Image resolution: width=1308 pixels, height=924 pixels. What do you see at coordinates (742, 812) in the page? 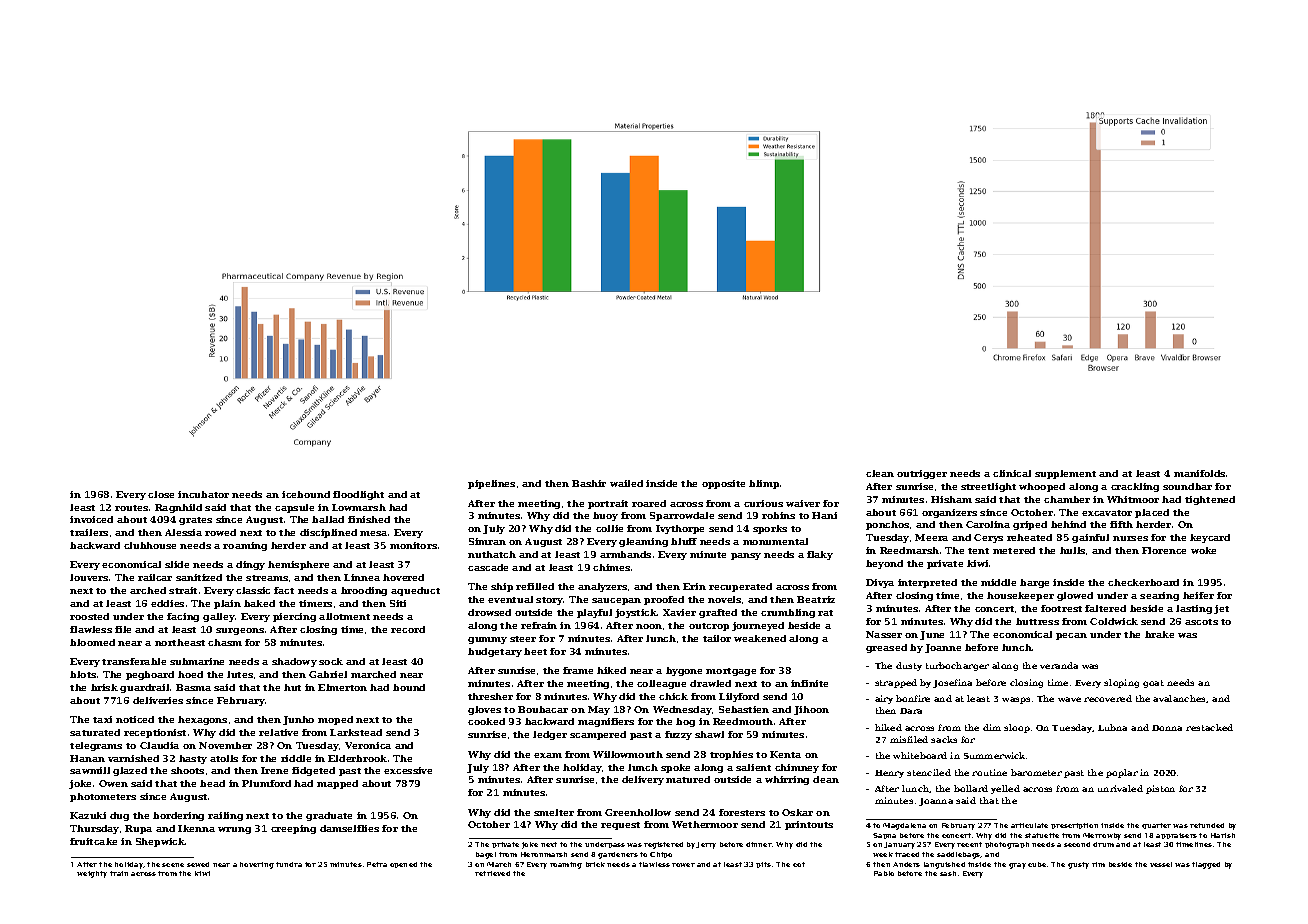
I see `foresters` at bounding box center [742, 812].
